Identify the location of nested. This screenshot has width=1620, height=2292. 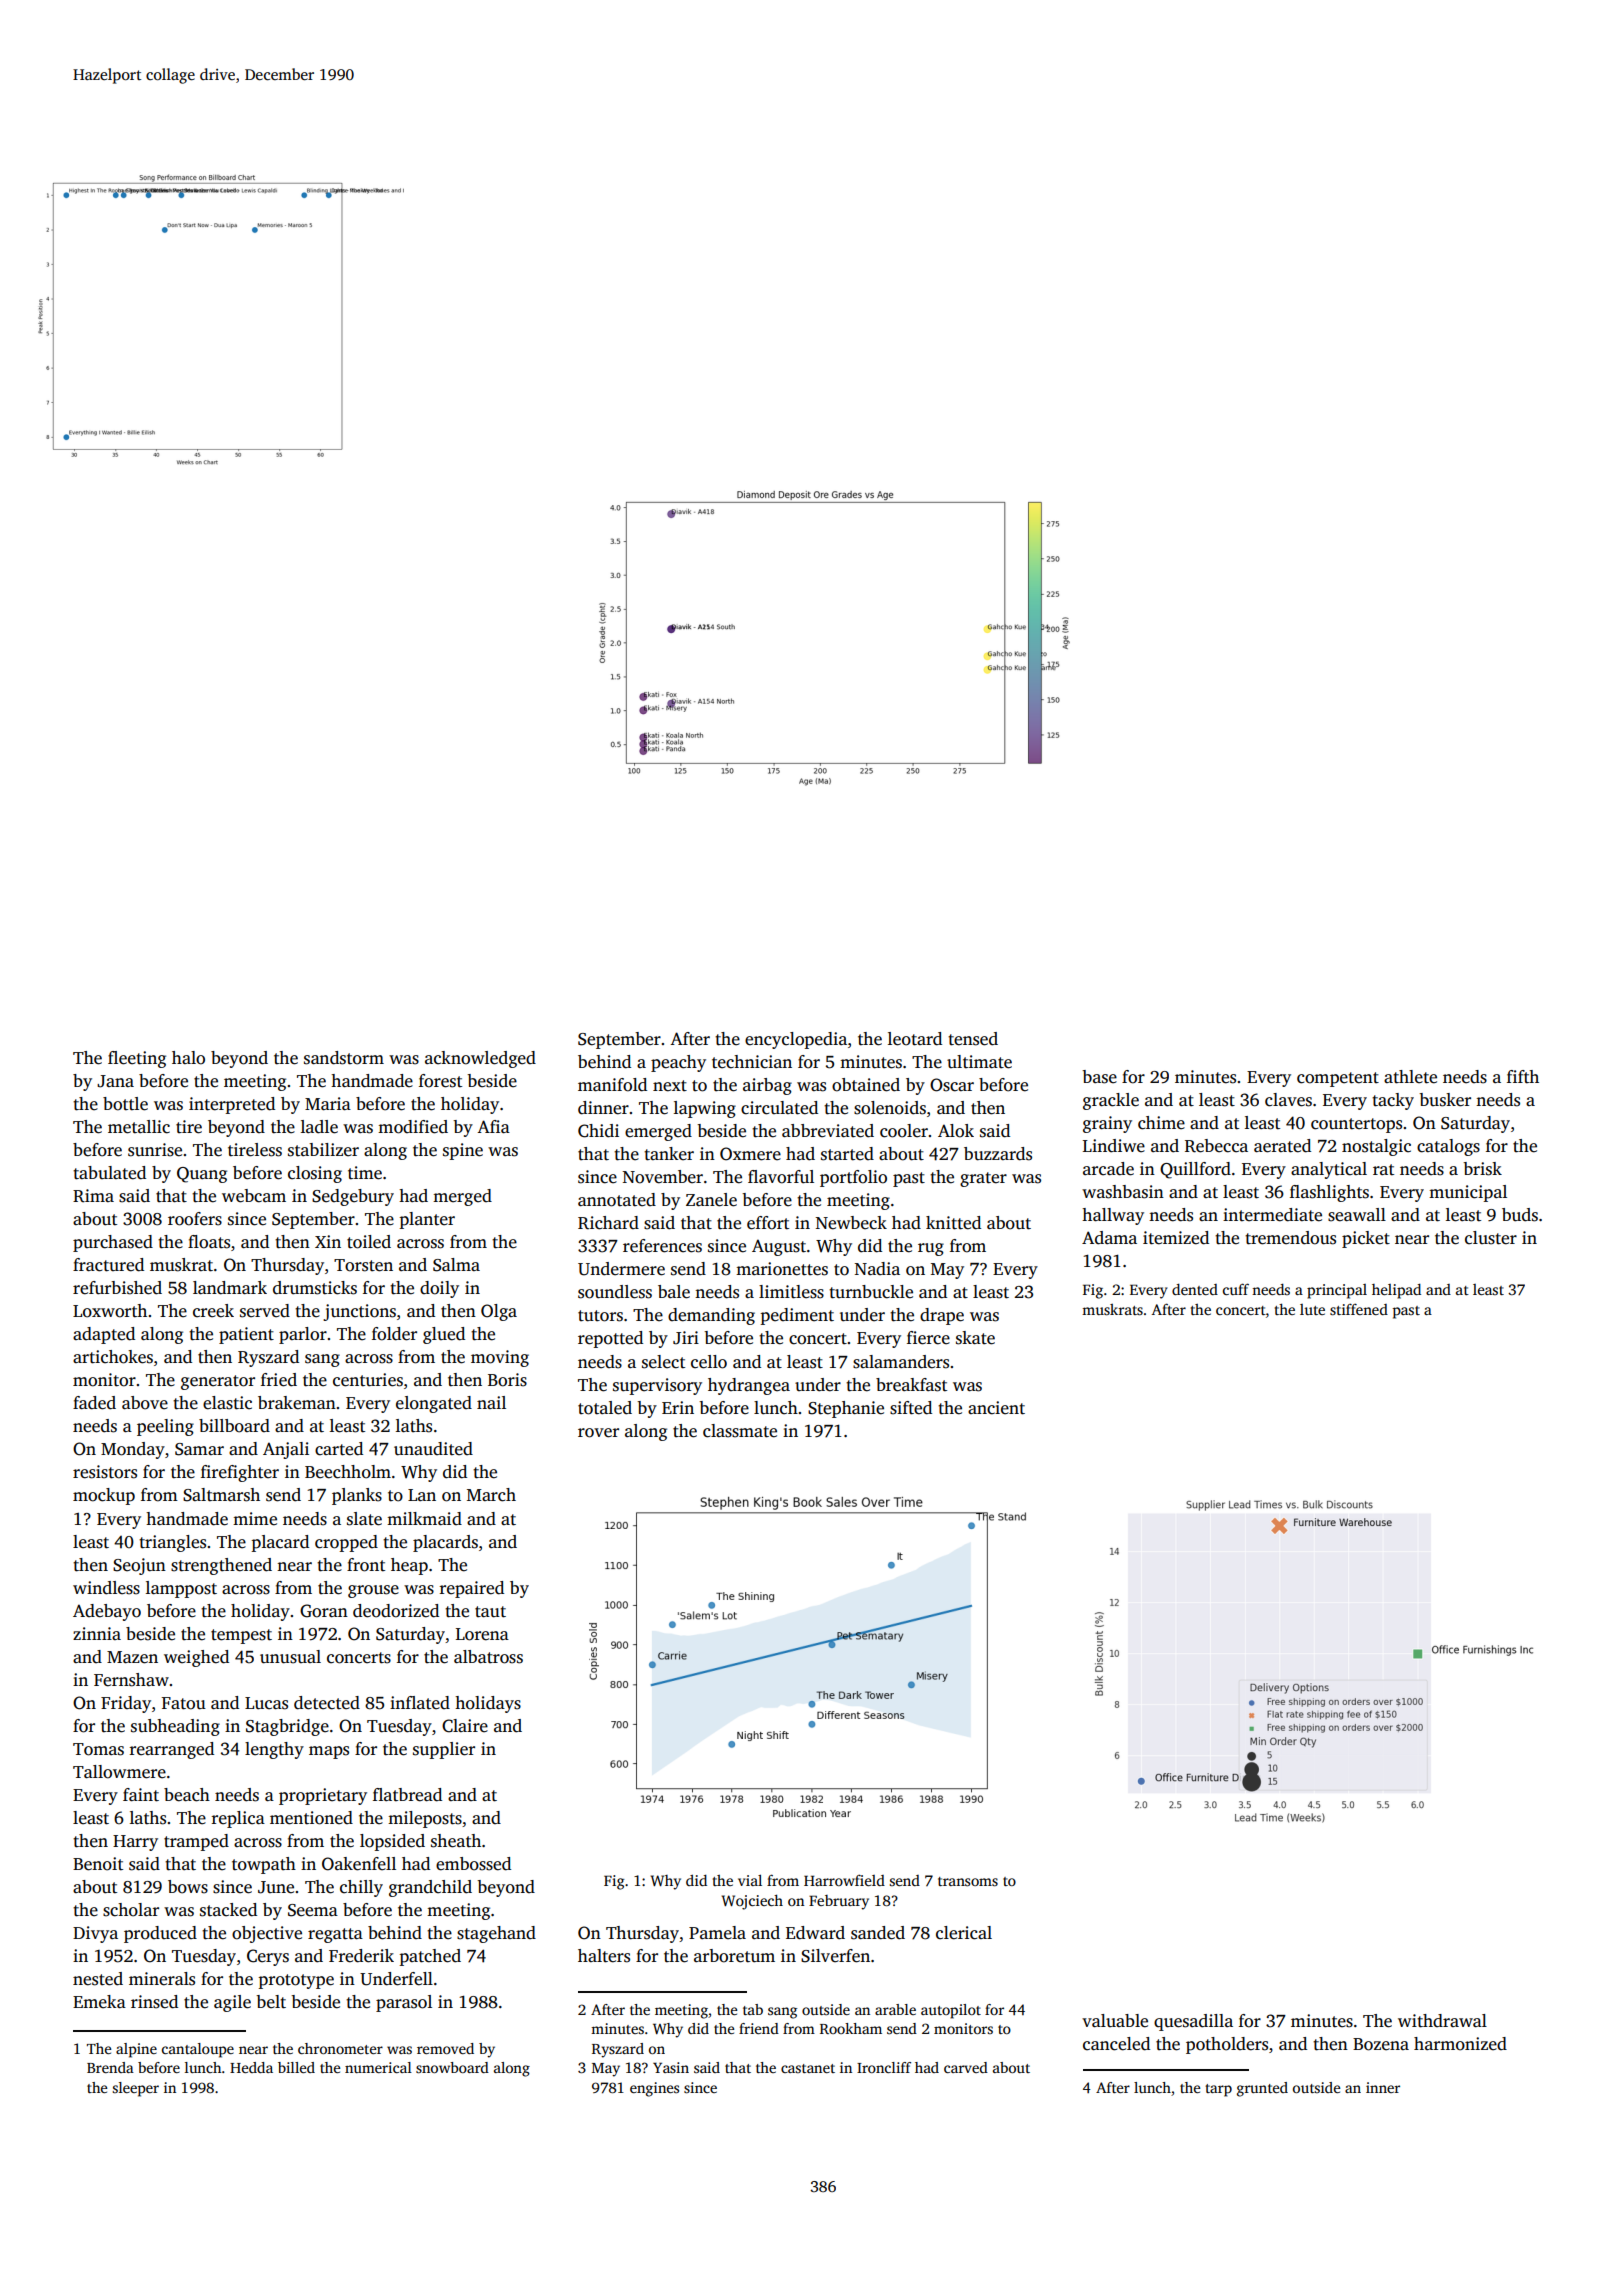
(98, 1979).
